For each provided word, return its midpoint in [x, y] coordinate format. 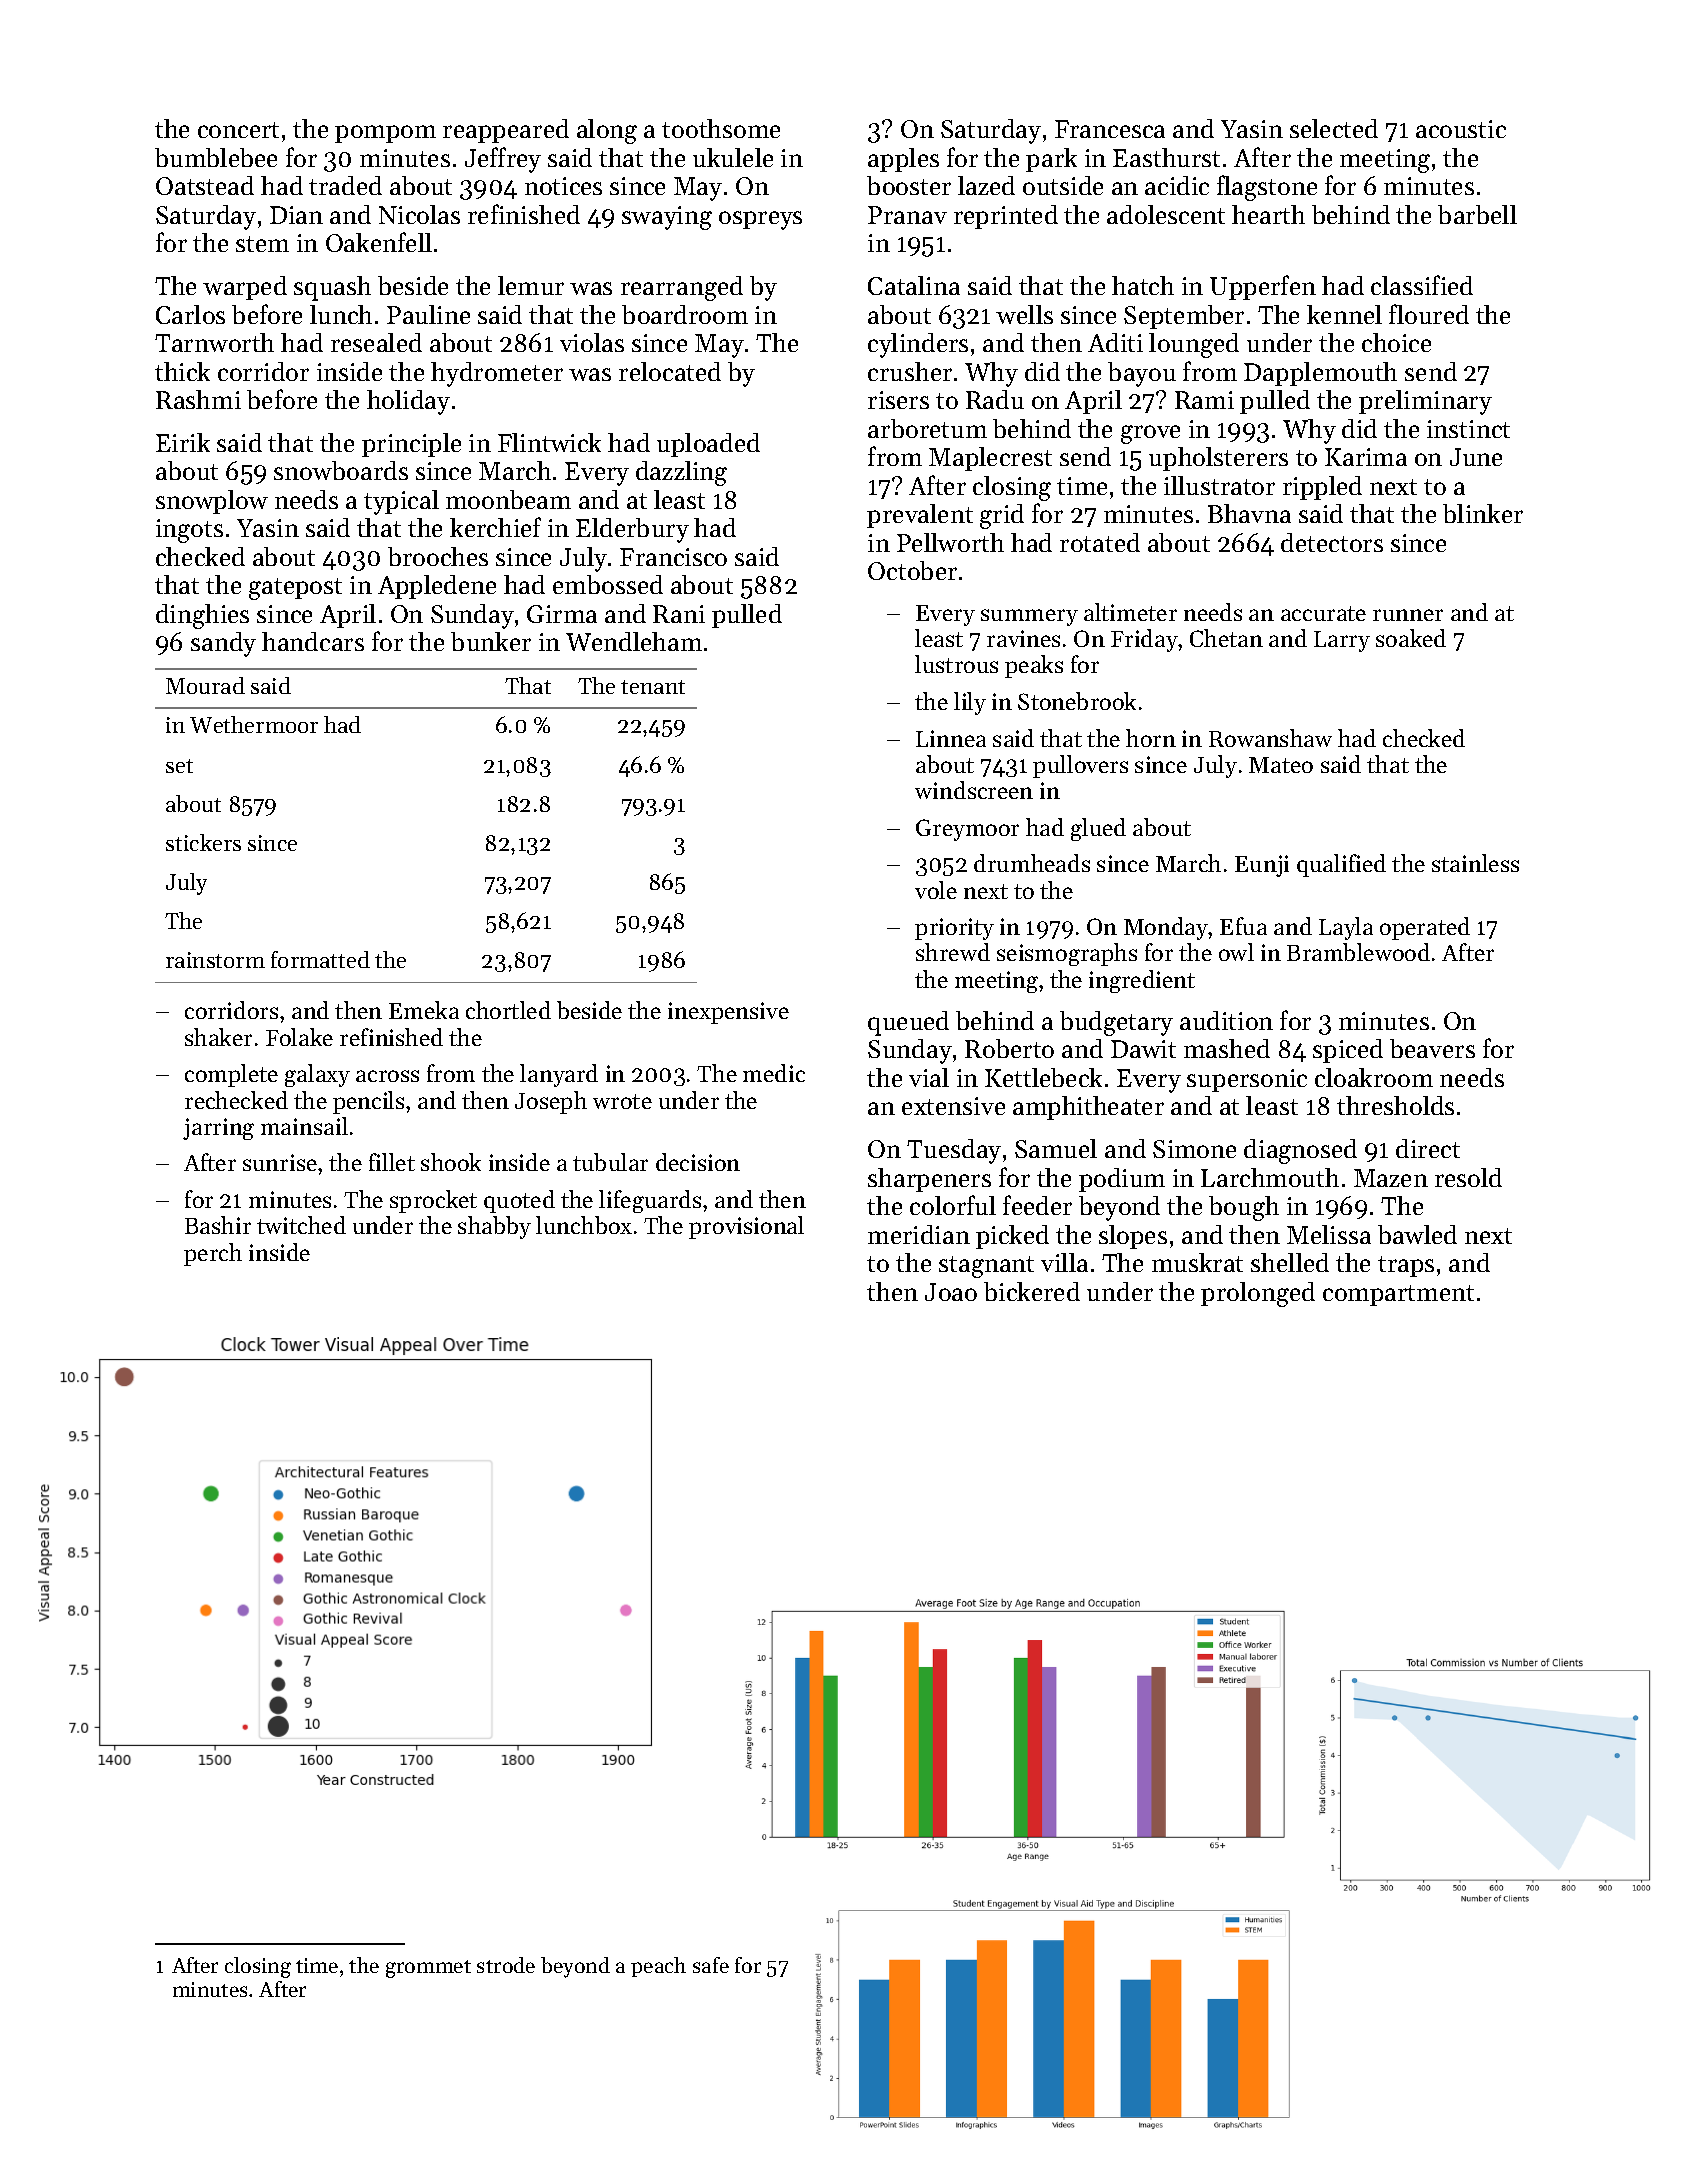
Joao [951, 1292]
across [387, 1076]
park [1051, 160]
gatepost [295, 589]
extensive [953, 1106]
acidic [1177, 185]
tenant [653, 687]
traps [1406, 1266]
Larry [1342, 641]
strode [506, 1965]
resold [1468, 1177]
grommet [428, 1969]
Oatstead [205, 185]
